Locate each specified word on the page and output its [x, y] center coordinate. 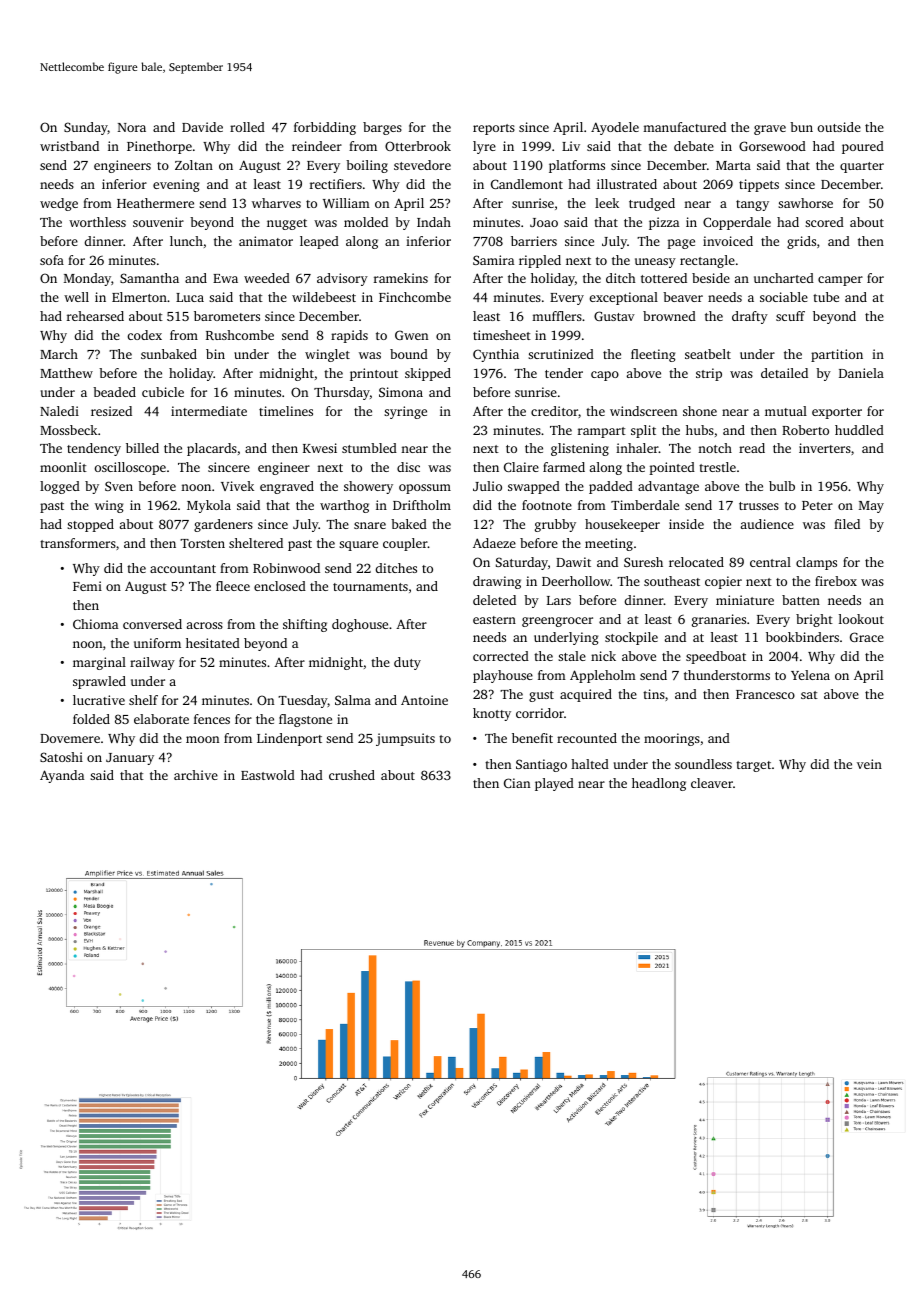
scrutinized [561, 354]
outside [839, 127]
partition [837, 355]
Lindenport [289, 739]
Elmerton [139, 297]
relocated [696, 562]
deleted [494, 600]
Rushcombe [240, 335]
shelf [143, 700]
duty [407, 663]
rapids [349, 336]
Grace [867, 637]
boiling [367, 166]
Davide [202, 127]
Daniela [861, 373]
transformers [78, 543]
